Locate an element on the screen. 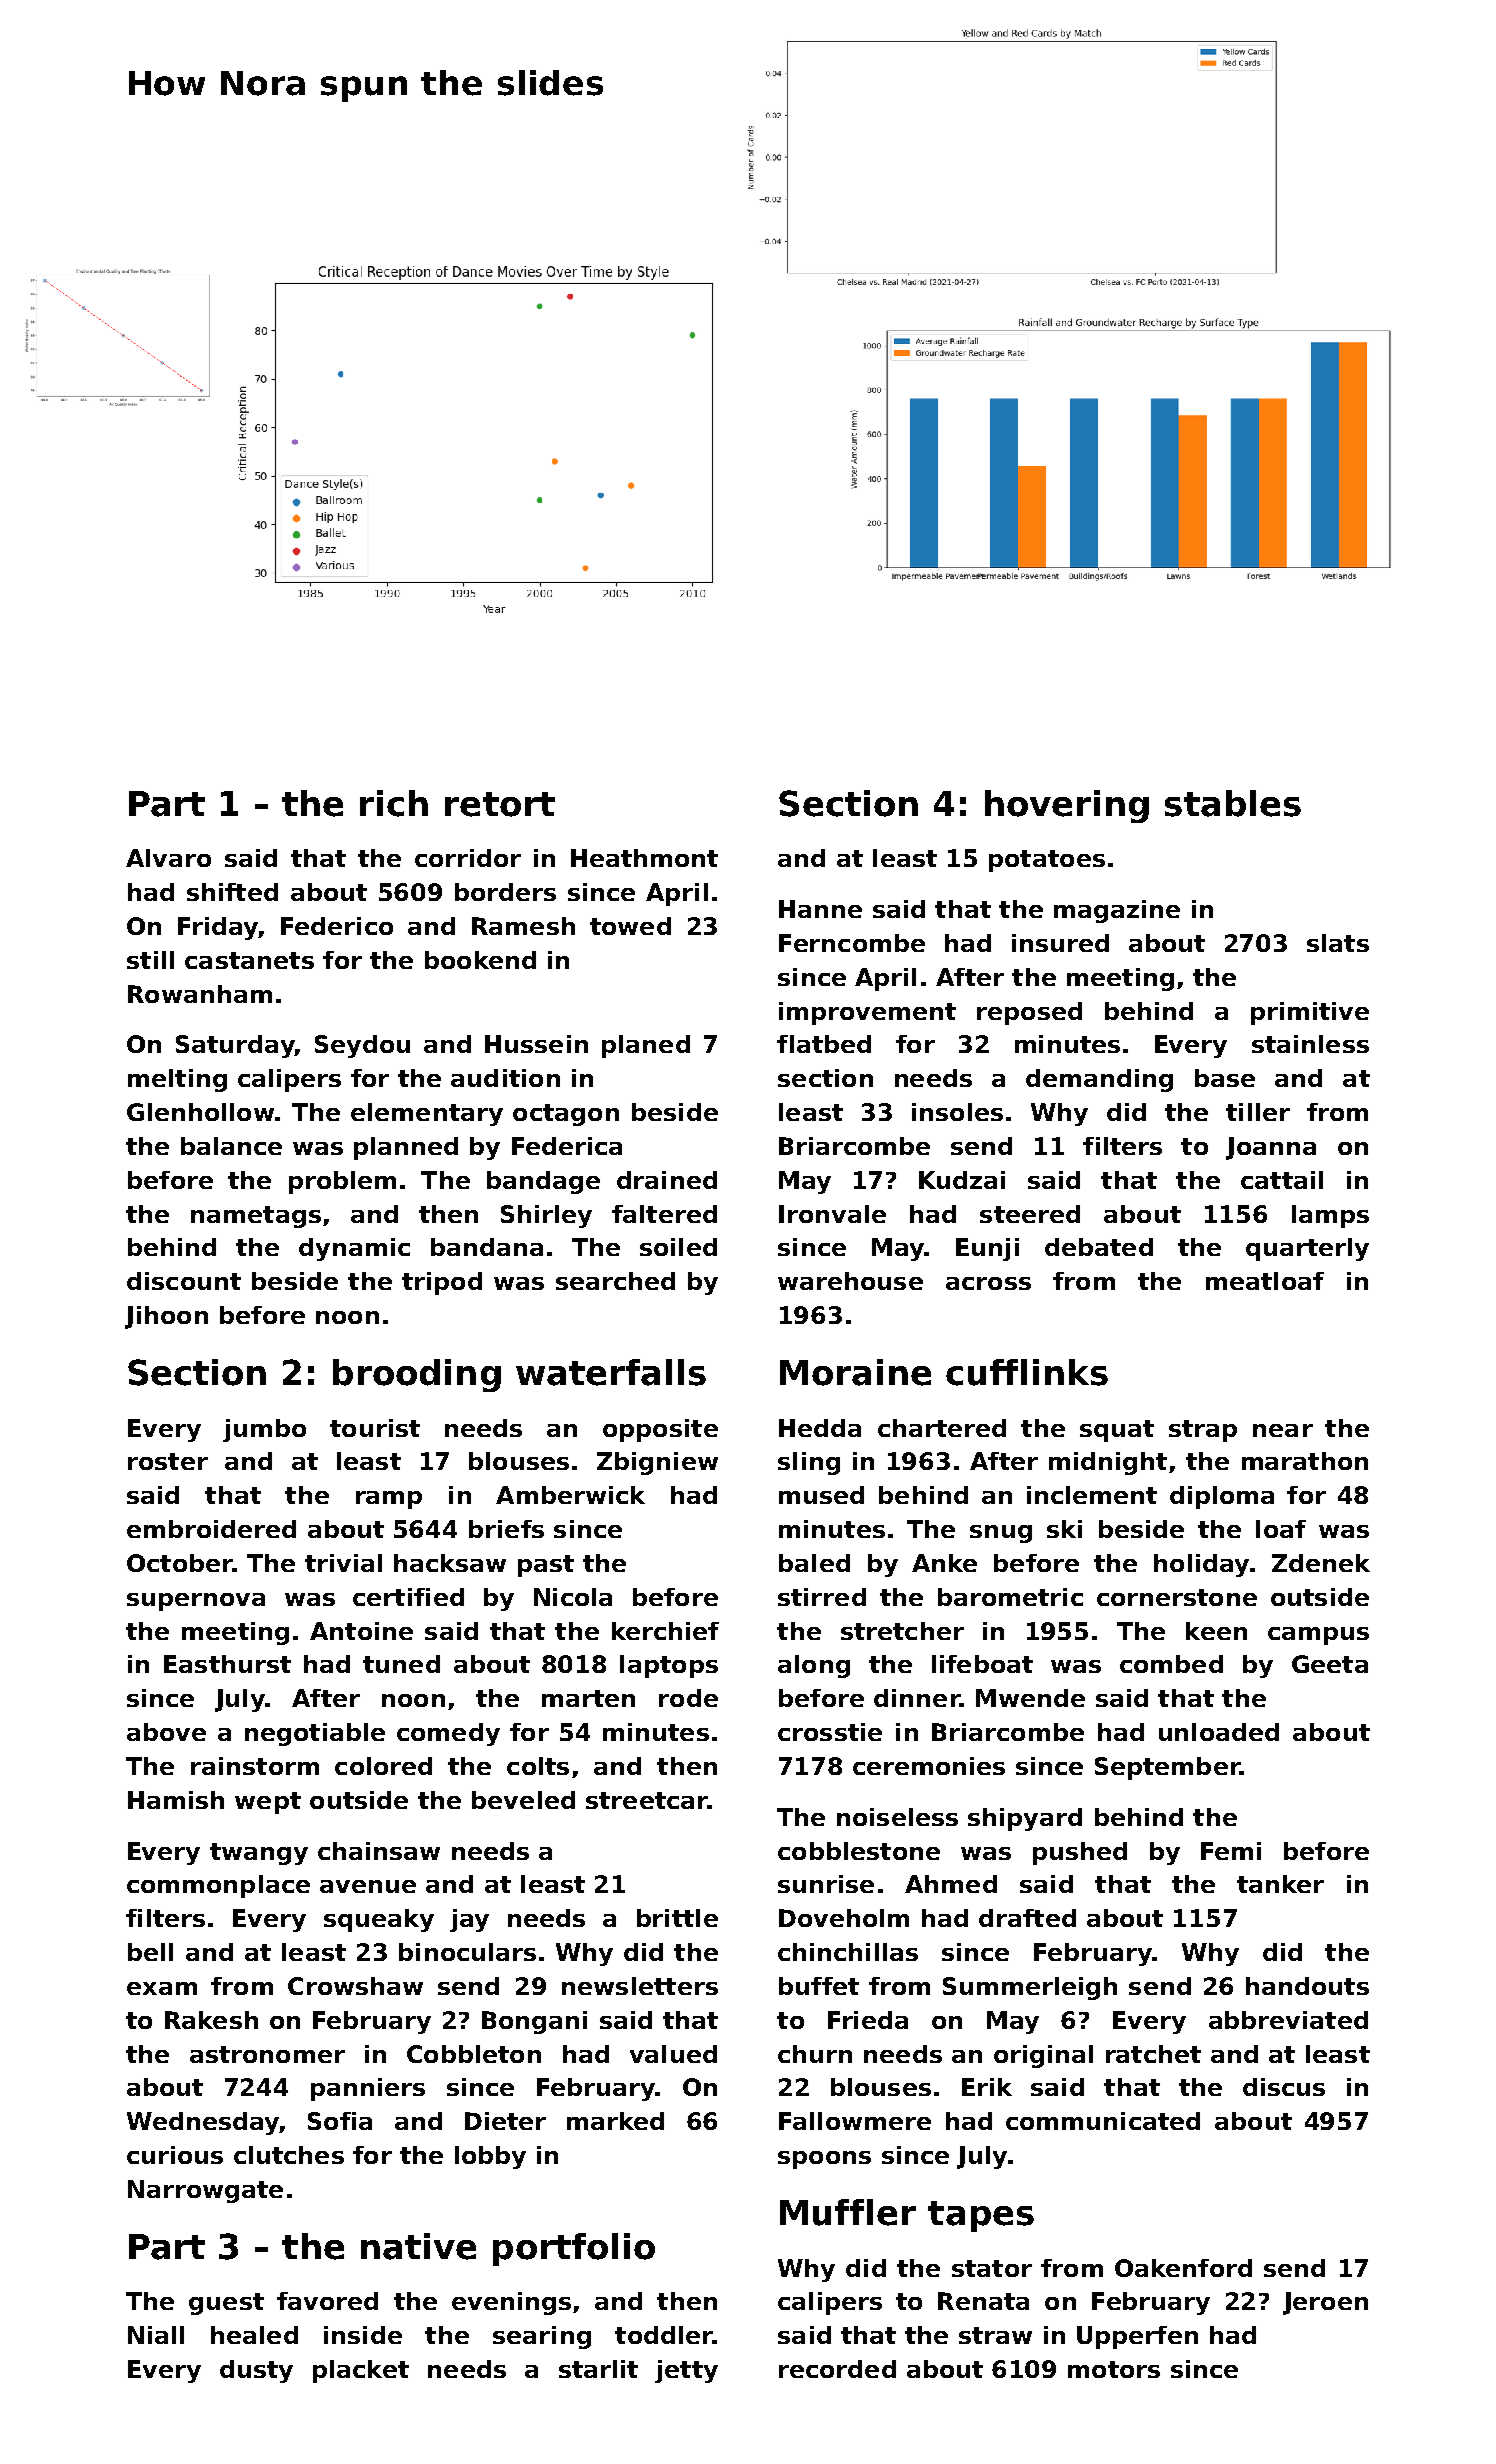 The width and height of the screenshot is (1496, 2464). Federica is located at coordinates (567, 1146).
